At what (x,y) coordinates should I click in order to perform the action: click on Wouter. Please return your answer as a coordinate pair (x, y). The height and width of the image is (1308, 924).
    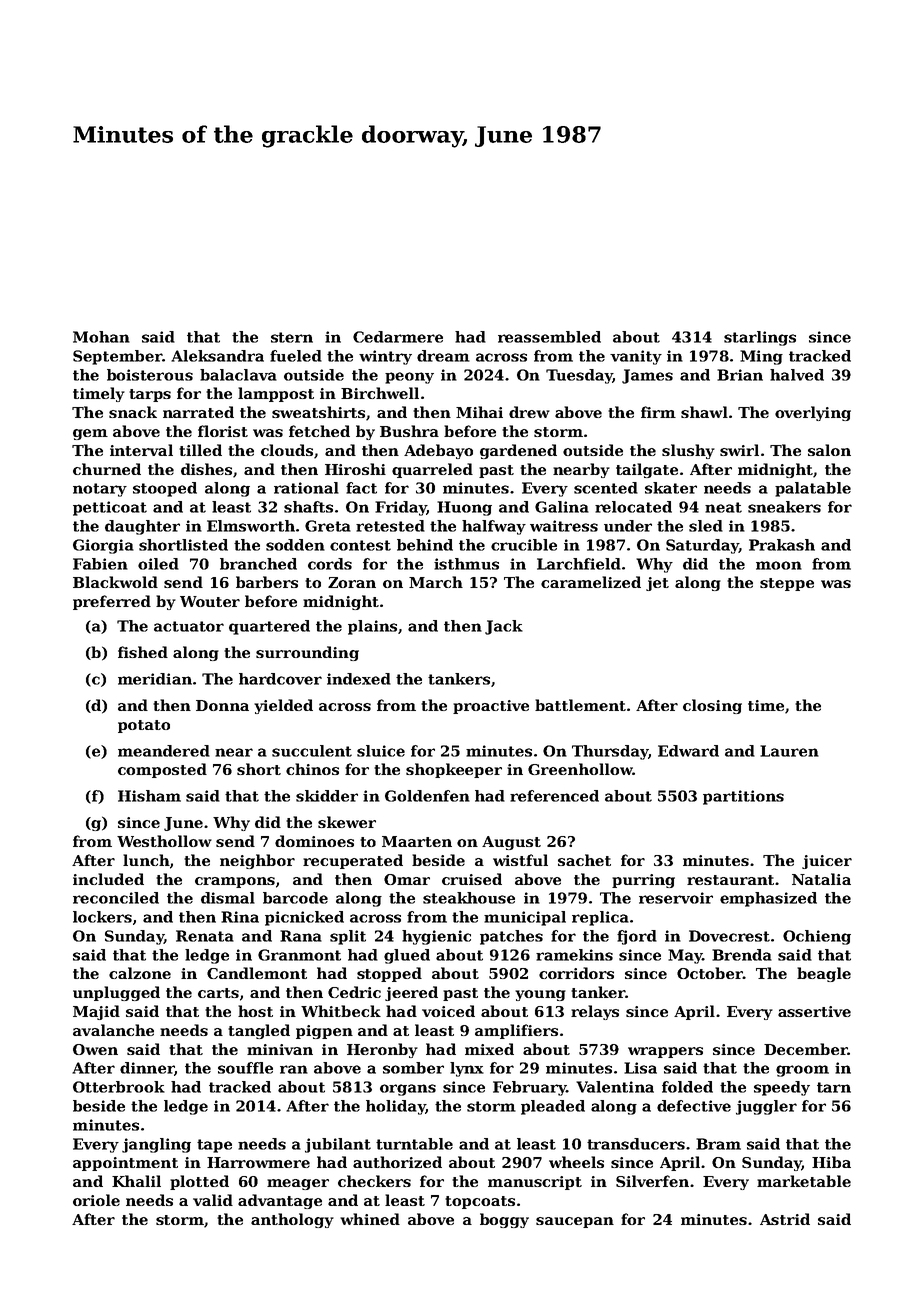
    Looking at the image, I should click on (210, 601).
